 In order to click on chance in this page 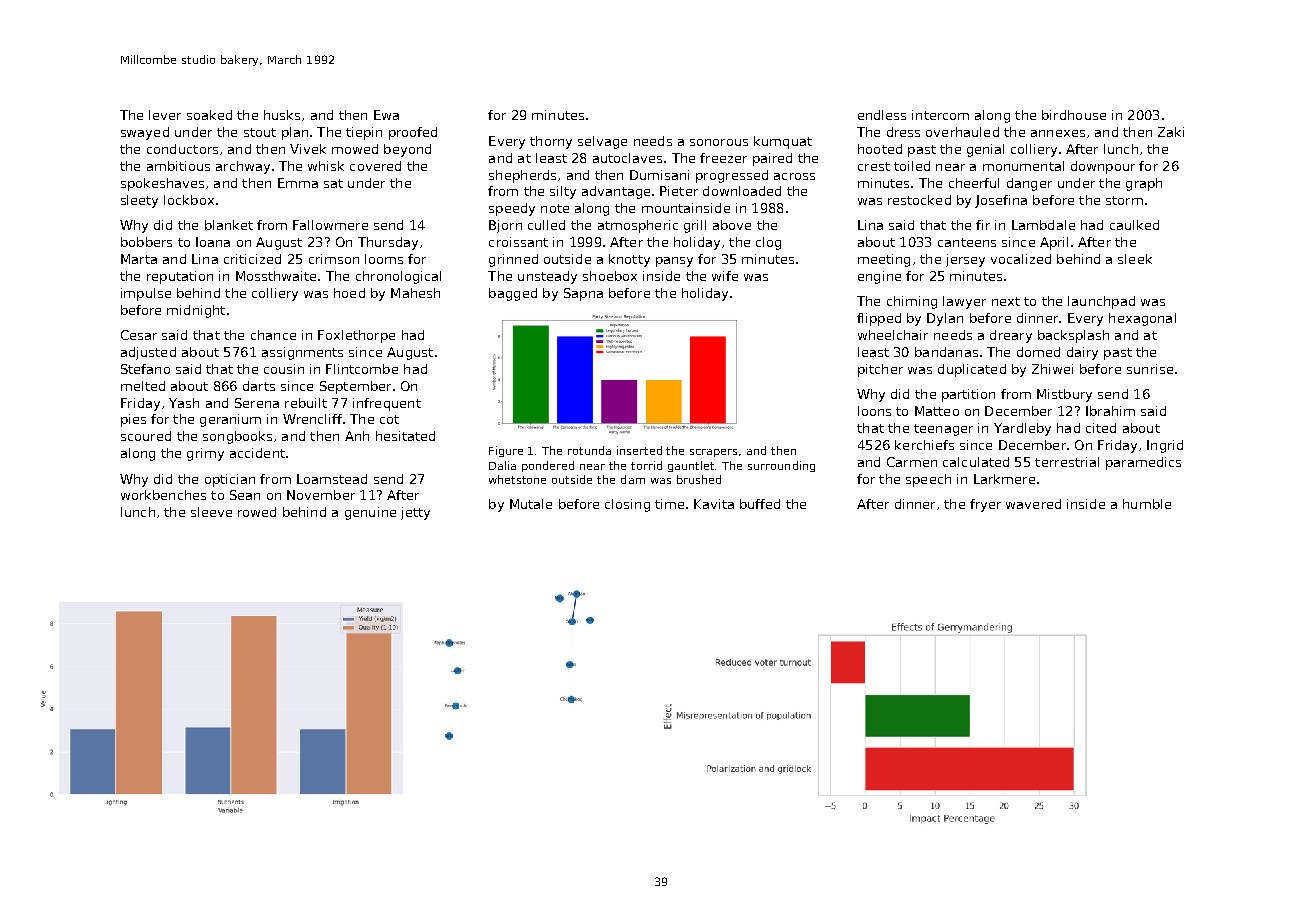, I will do `click(273, 335)`.
